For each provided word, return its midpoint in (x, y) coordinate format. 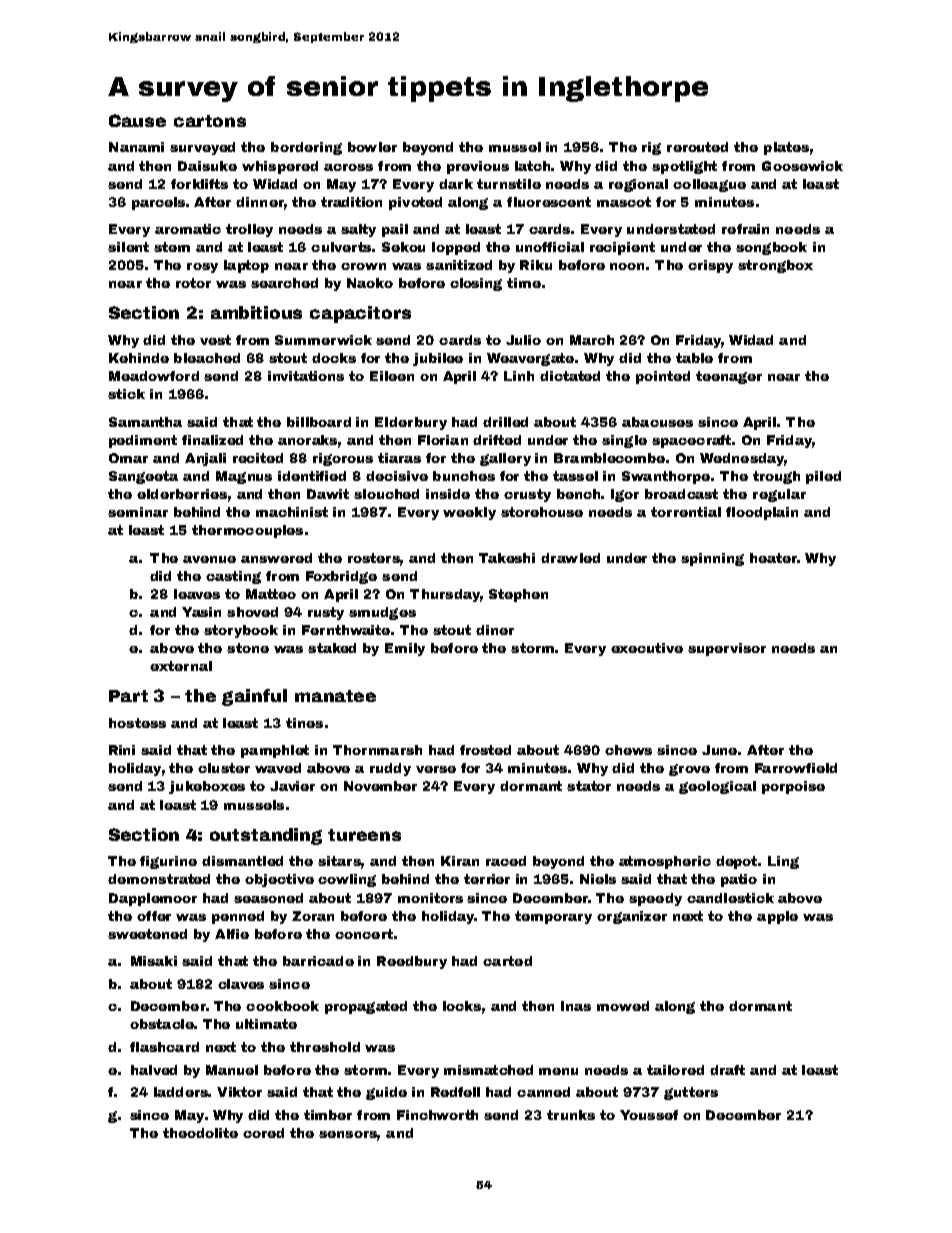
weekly (469, 513)
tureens (364, 835)
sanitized (459, 265)
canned (543, 1092)
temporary (553, 917)
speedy (655, 899)
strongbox (775, 266)
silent (128, 247)
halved (154, 1070)
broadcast (681, 494)
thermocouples (247, 531)
